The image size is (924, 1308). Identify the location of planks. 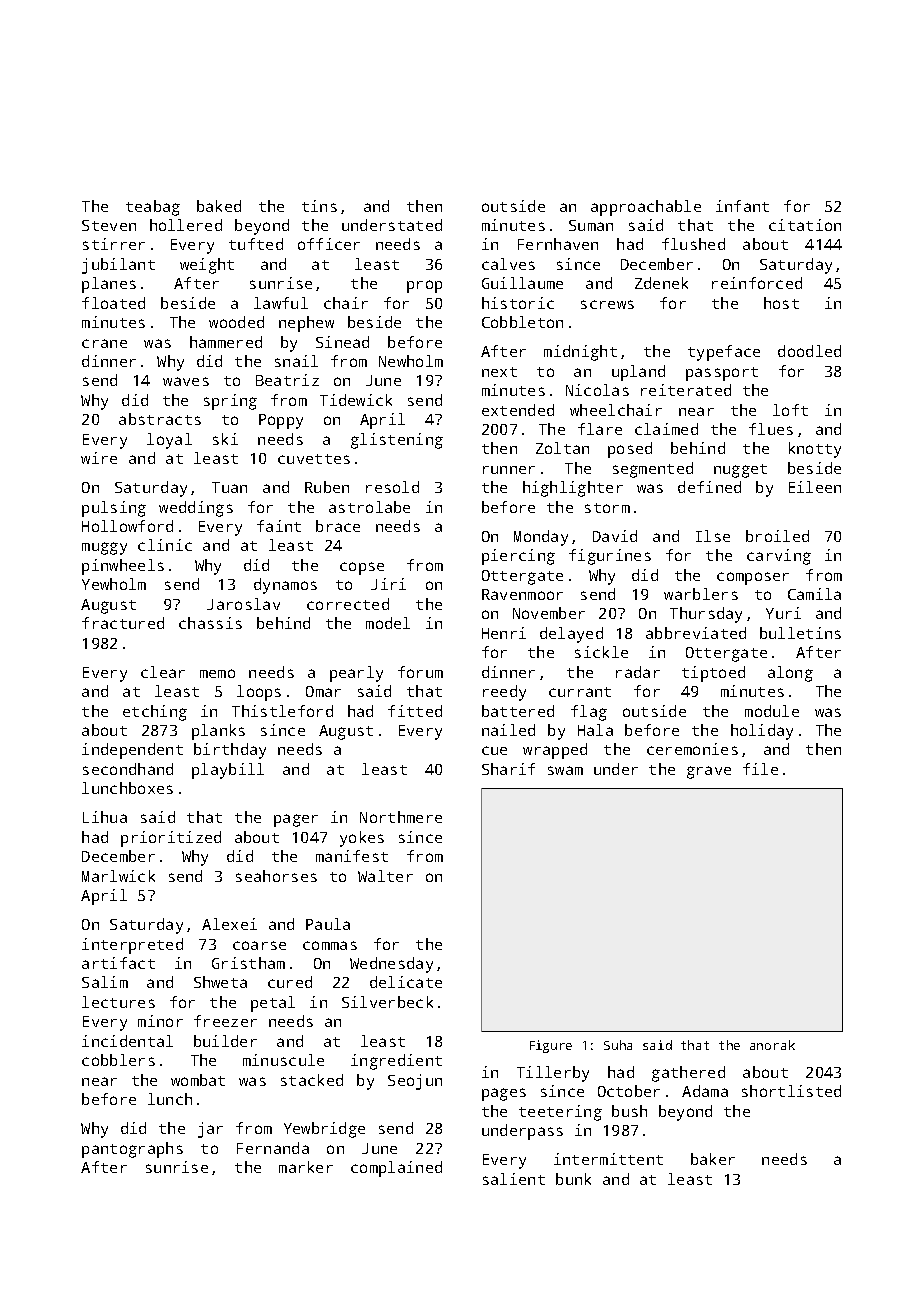
(218, 732).
